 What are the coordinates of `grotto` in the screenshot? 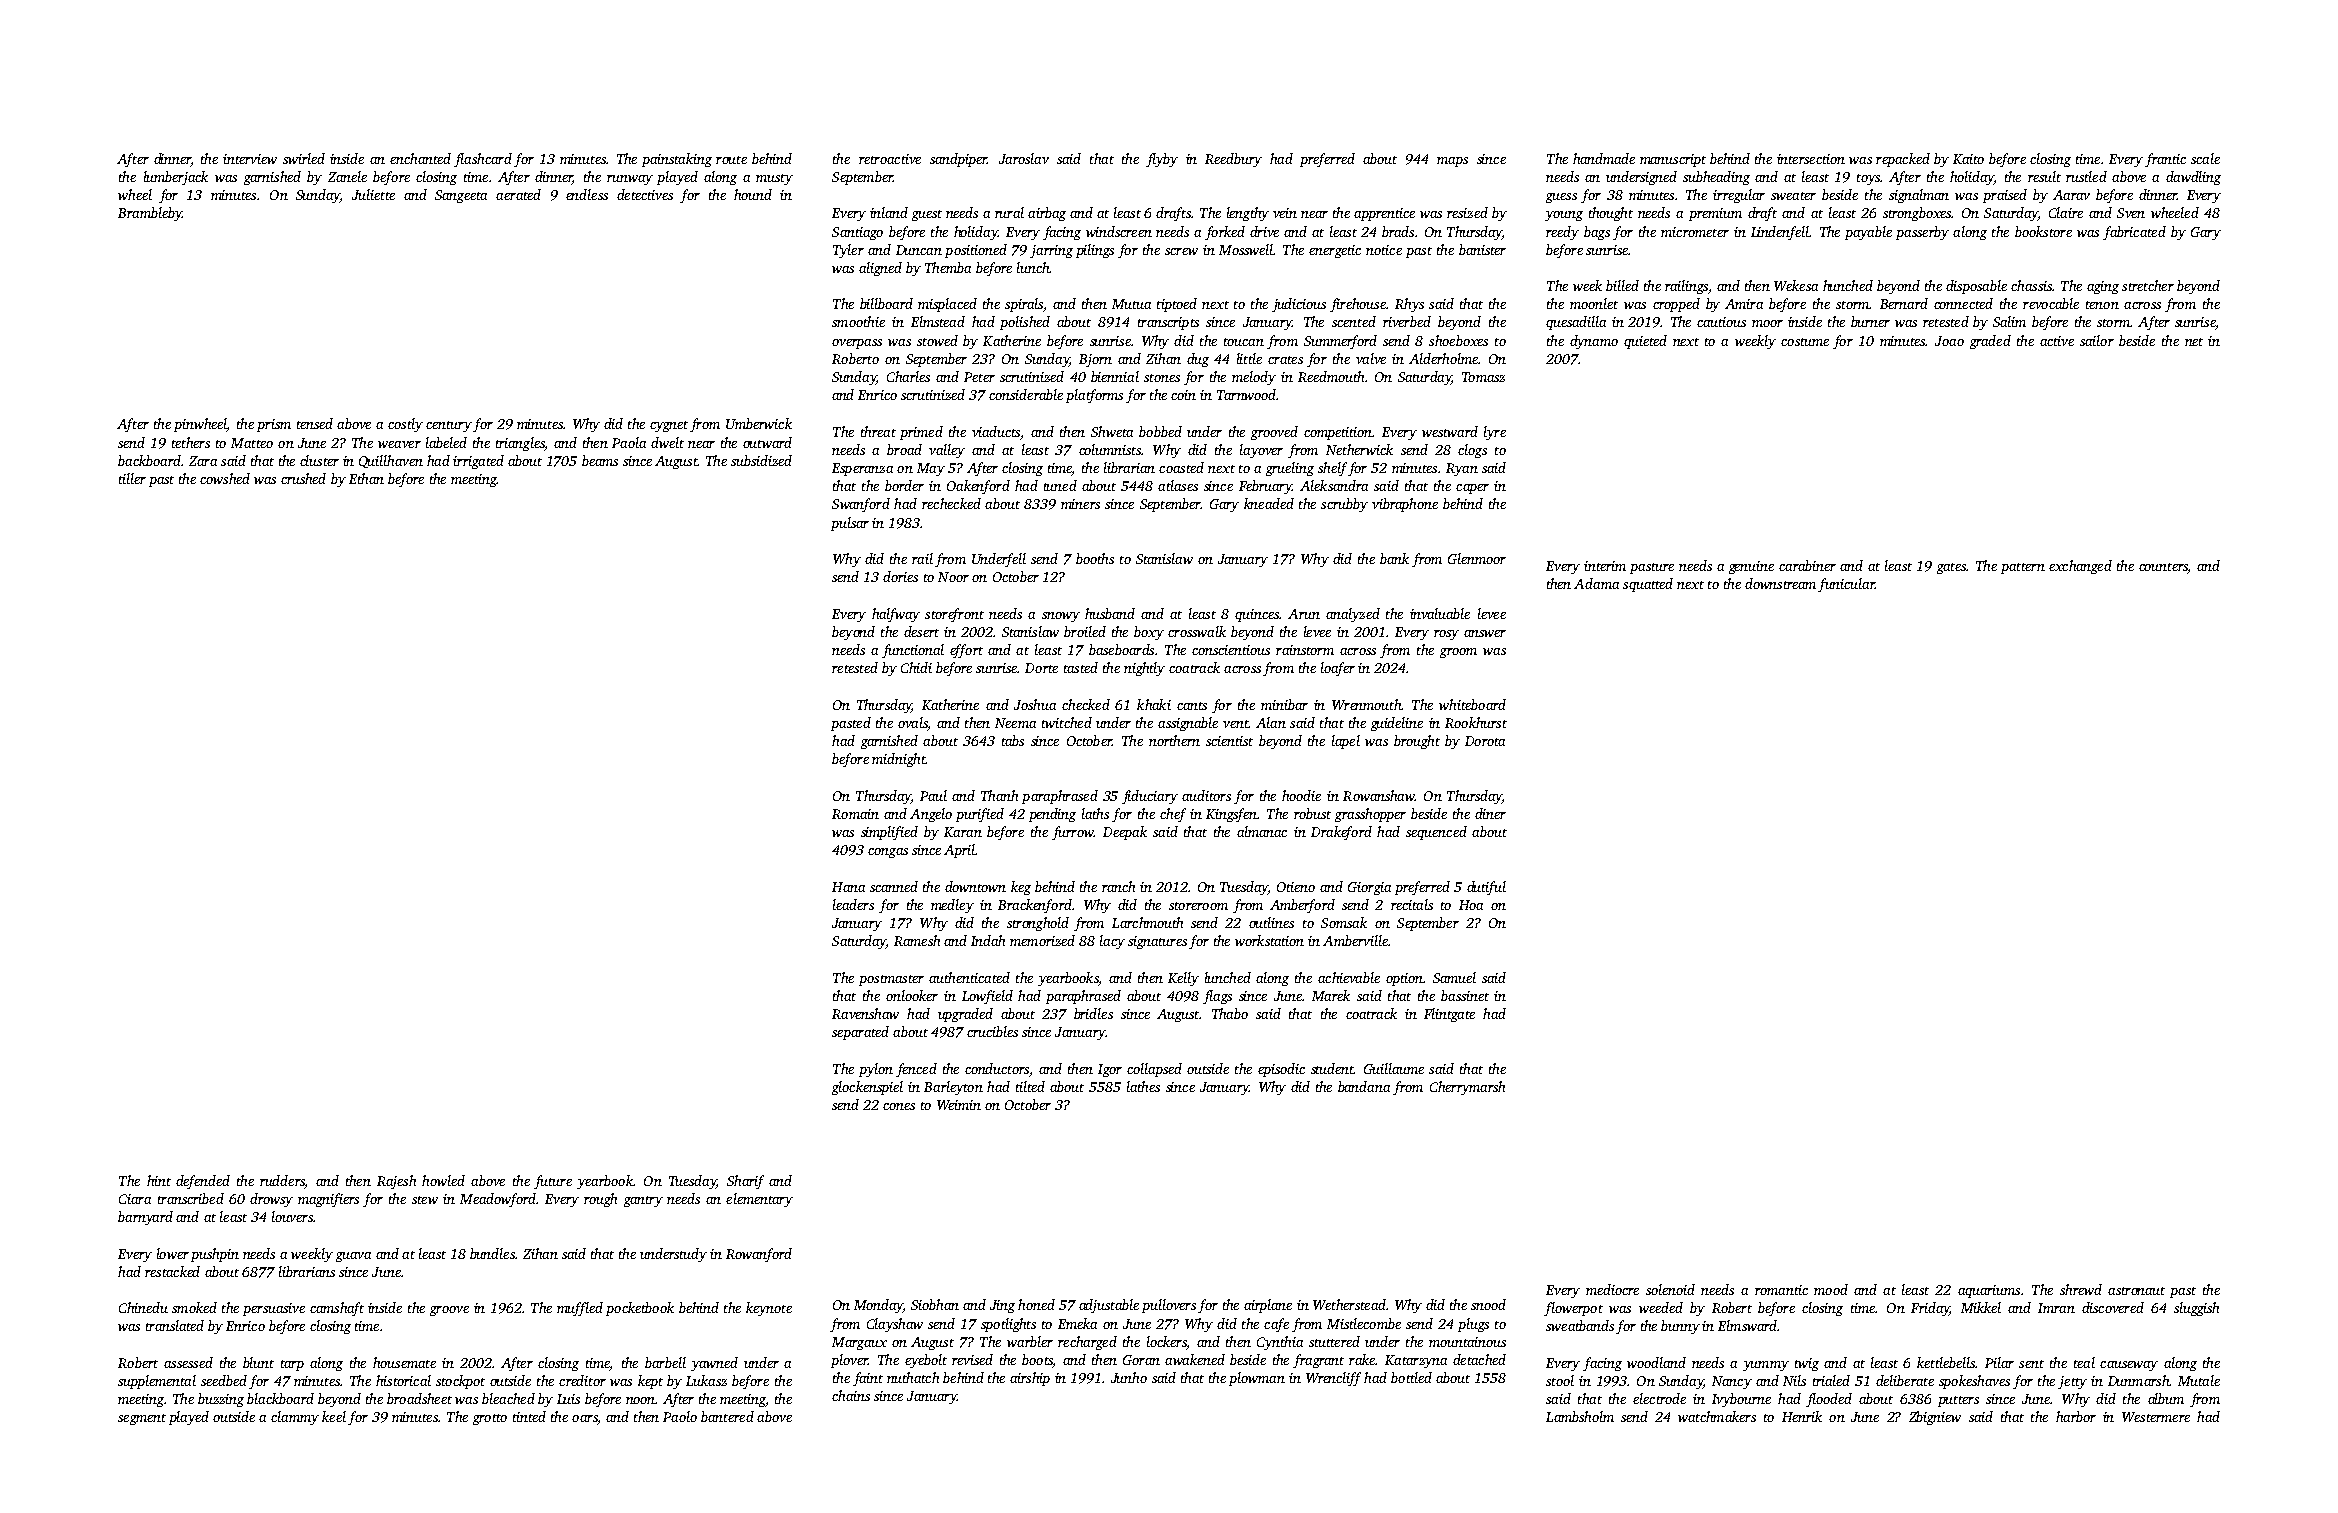 It's located at (490, 1419).
